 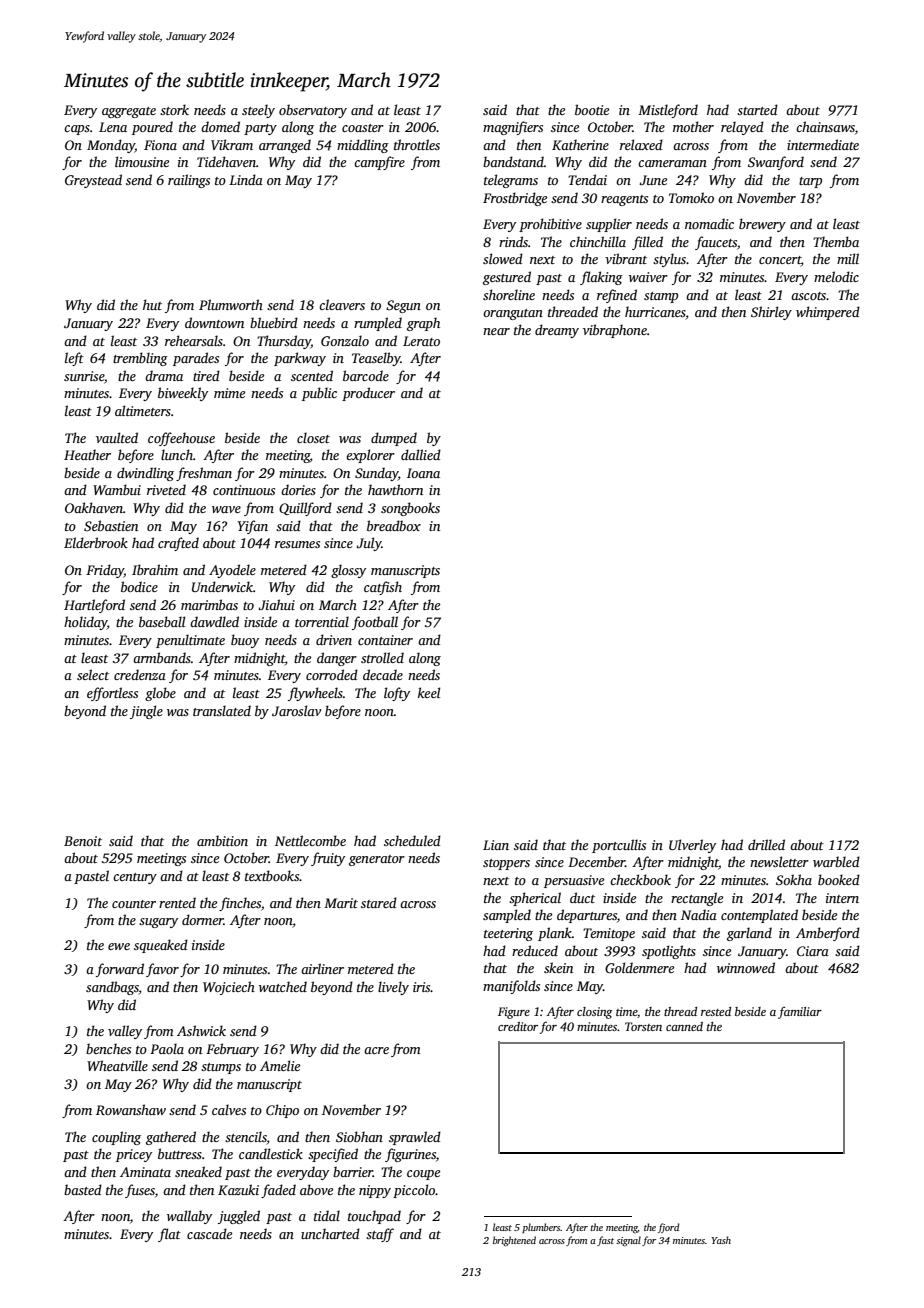 What do you see at coordinates (383, 588) in the page?
I see `catfish` at bounding box center [383, 588].
